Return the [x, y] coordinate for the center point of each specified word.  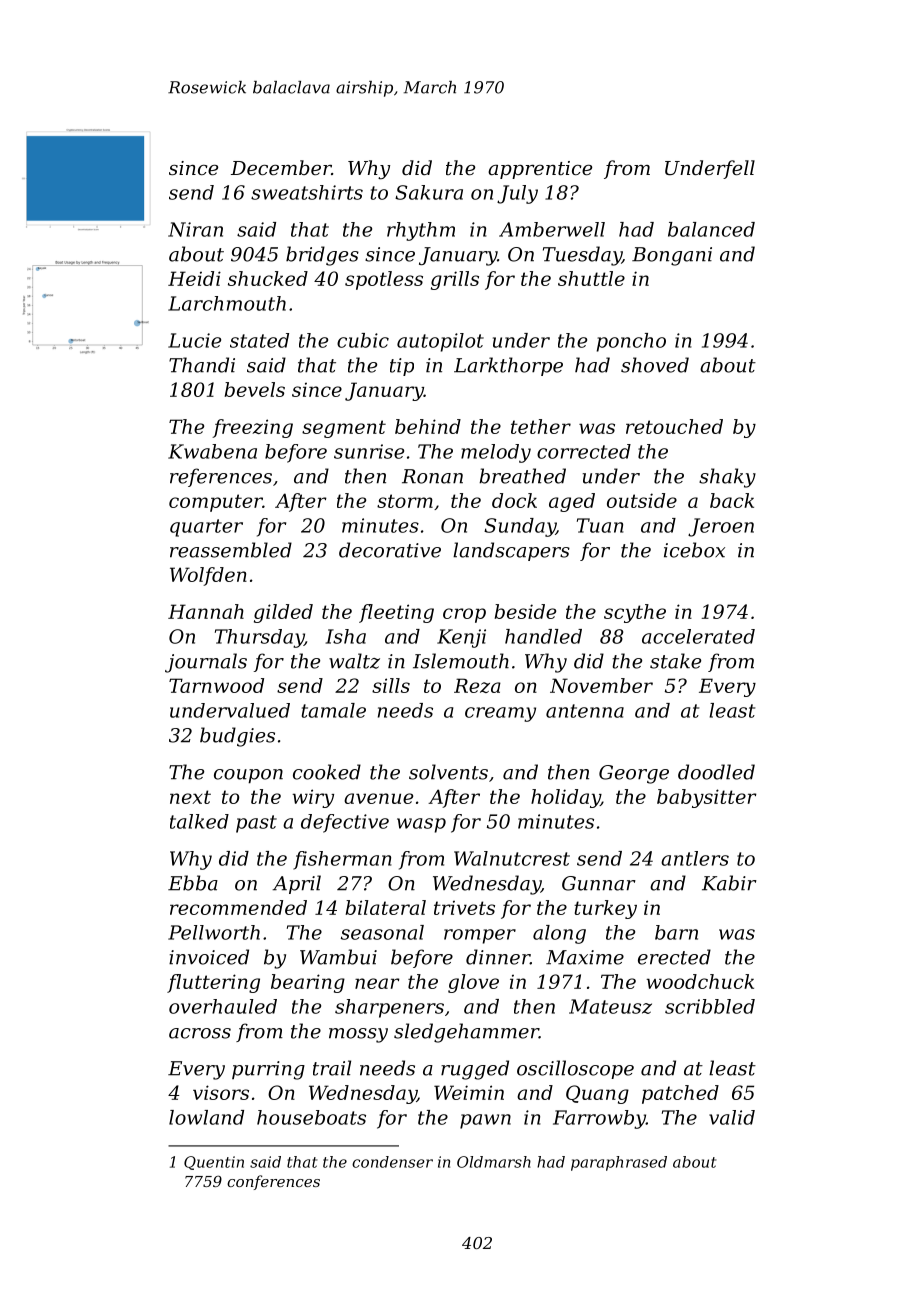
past [256, 824]
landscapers [511, 551]
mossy [358, 1035]
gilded [283, 613]
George [634, 774]
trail [332, 1068]
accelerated [698, 636]
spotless [384, 280]
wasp [421, 825]
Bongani [672, 256]
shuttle [591, 278]
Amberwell [552, 229]
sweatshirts [307, 192]
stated [259, 340]
